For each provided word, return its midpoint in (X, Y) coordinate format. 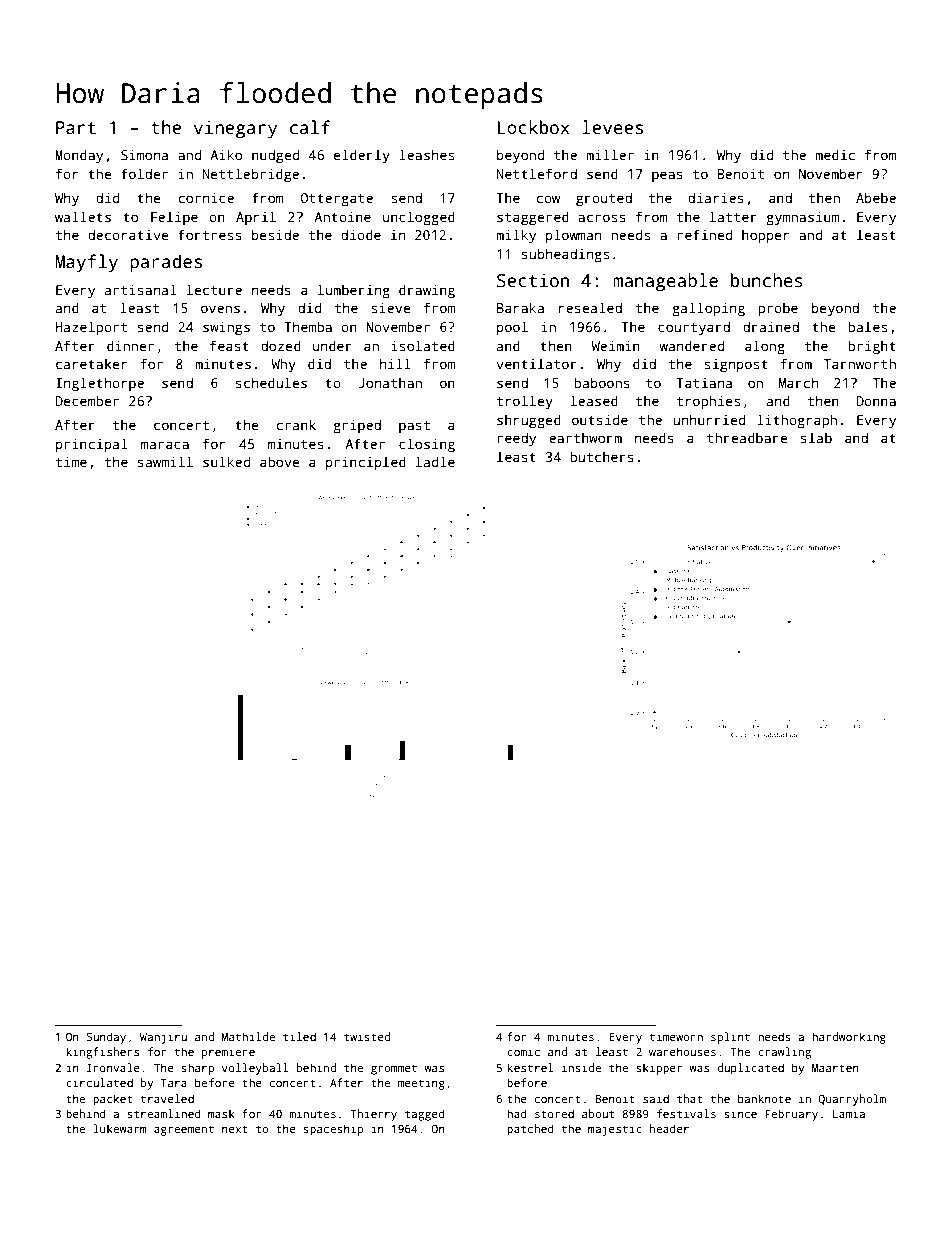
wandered (691, 345)
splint (730, 1038)
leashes (426, 154)
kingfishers (103, 1053)
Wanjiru (163, 1038)
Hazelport (91, 328)
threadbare (747, 437)
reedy (516, 439)
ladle (435, 461)
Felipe (174, 218)
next (235, 1129)
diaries (716, 197)
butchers (602, 456)
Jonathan (390, 382)
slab (816, 437)
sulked (226, 461)
